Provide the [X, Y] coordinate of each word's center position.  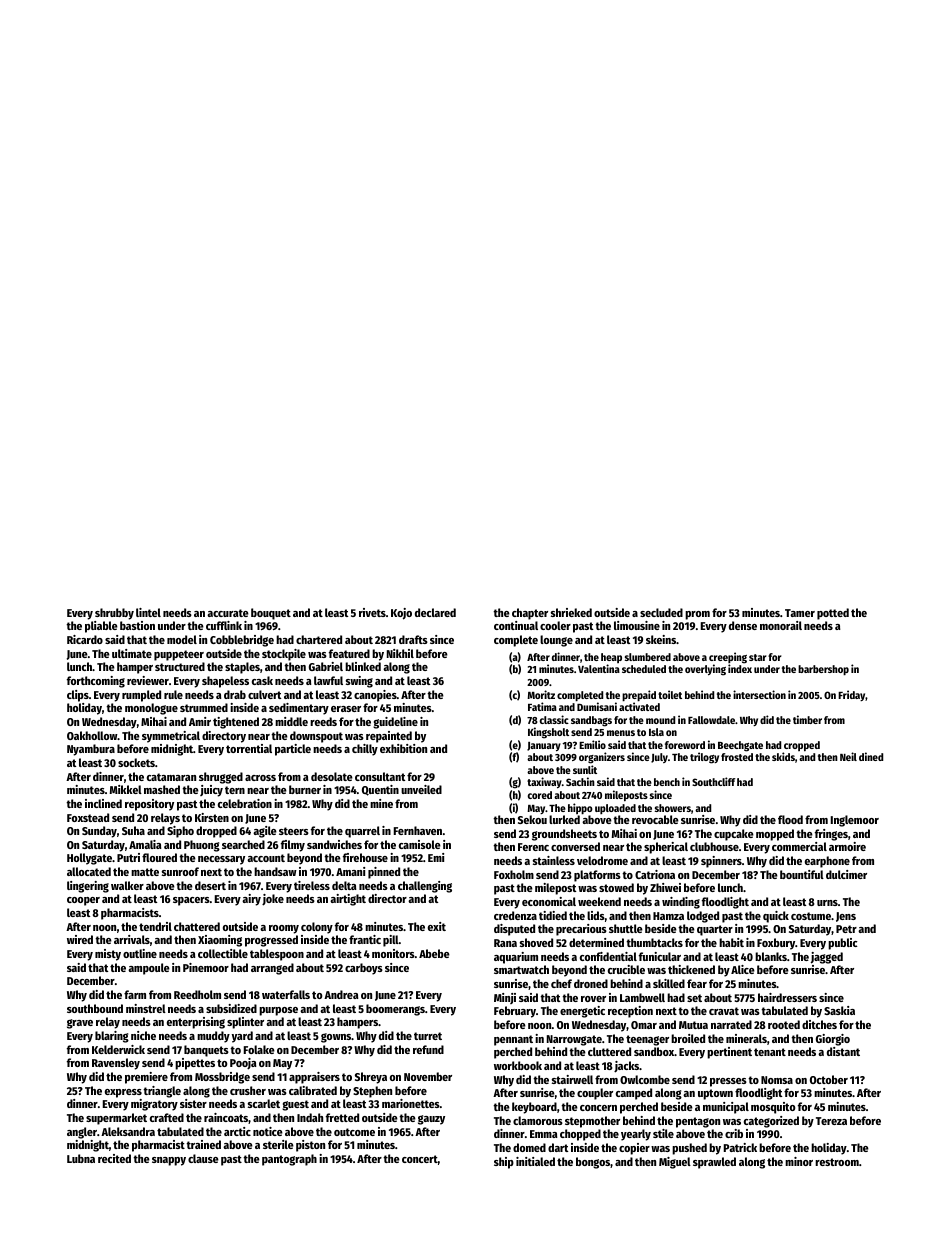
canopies [375, 696]
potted [833, 614]
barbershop [823, 670]
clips [78, 696]
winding [681, 903]
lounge [556, 641]
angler [82, 1133]
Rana [505, 943]
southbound [95, 1008]
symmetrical [171, 737]
